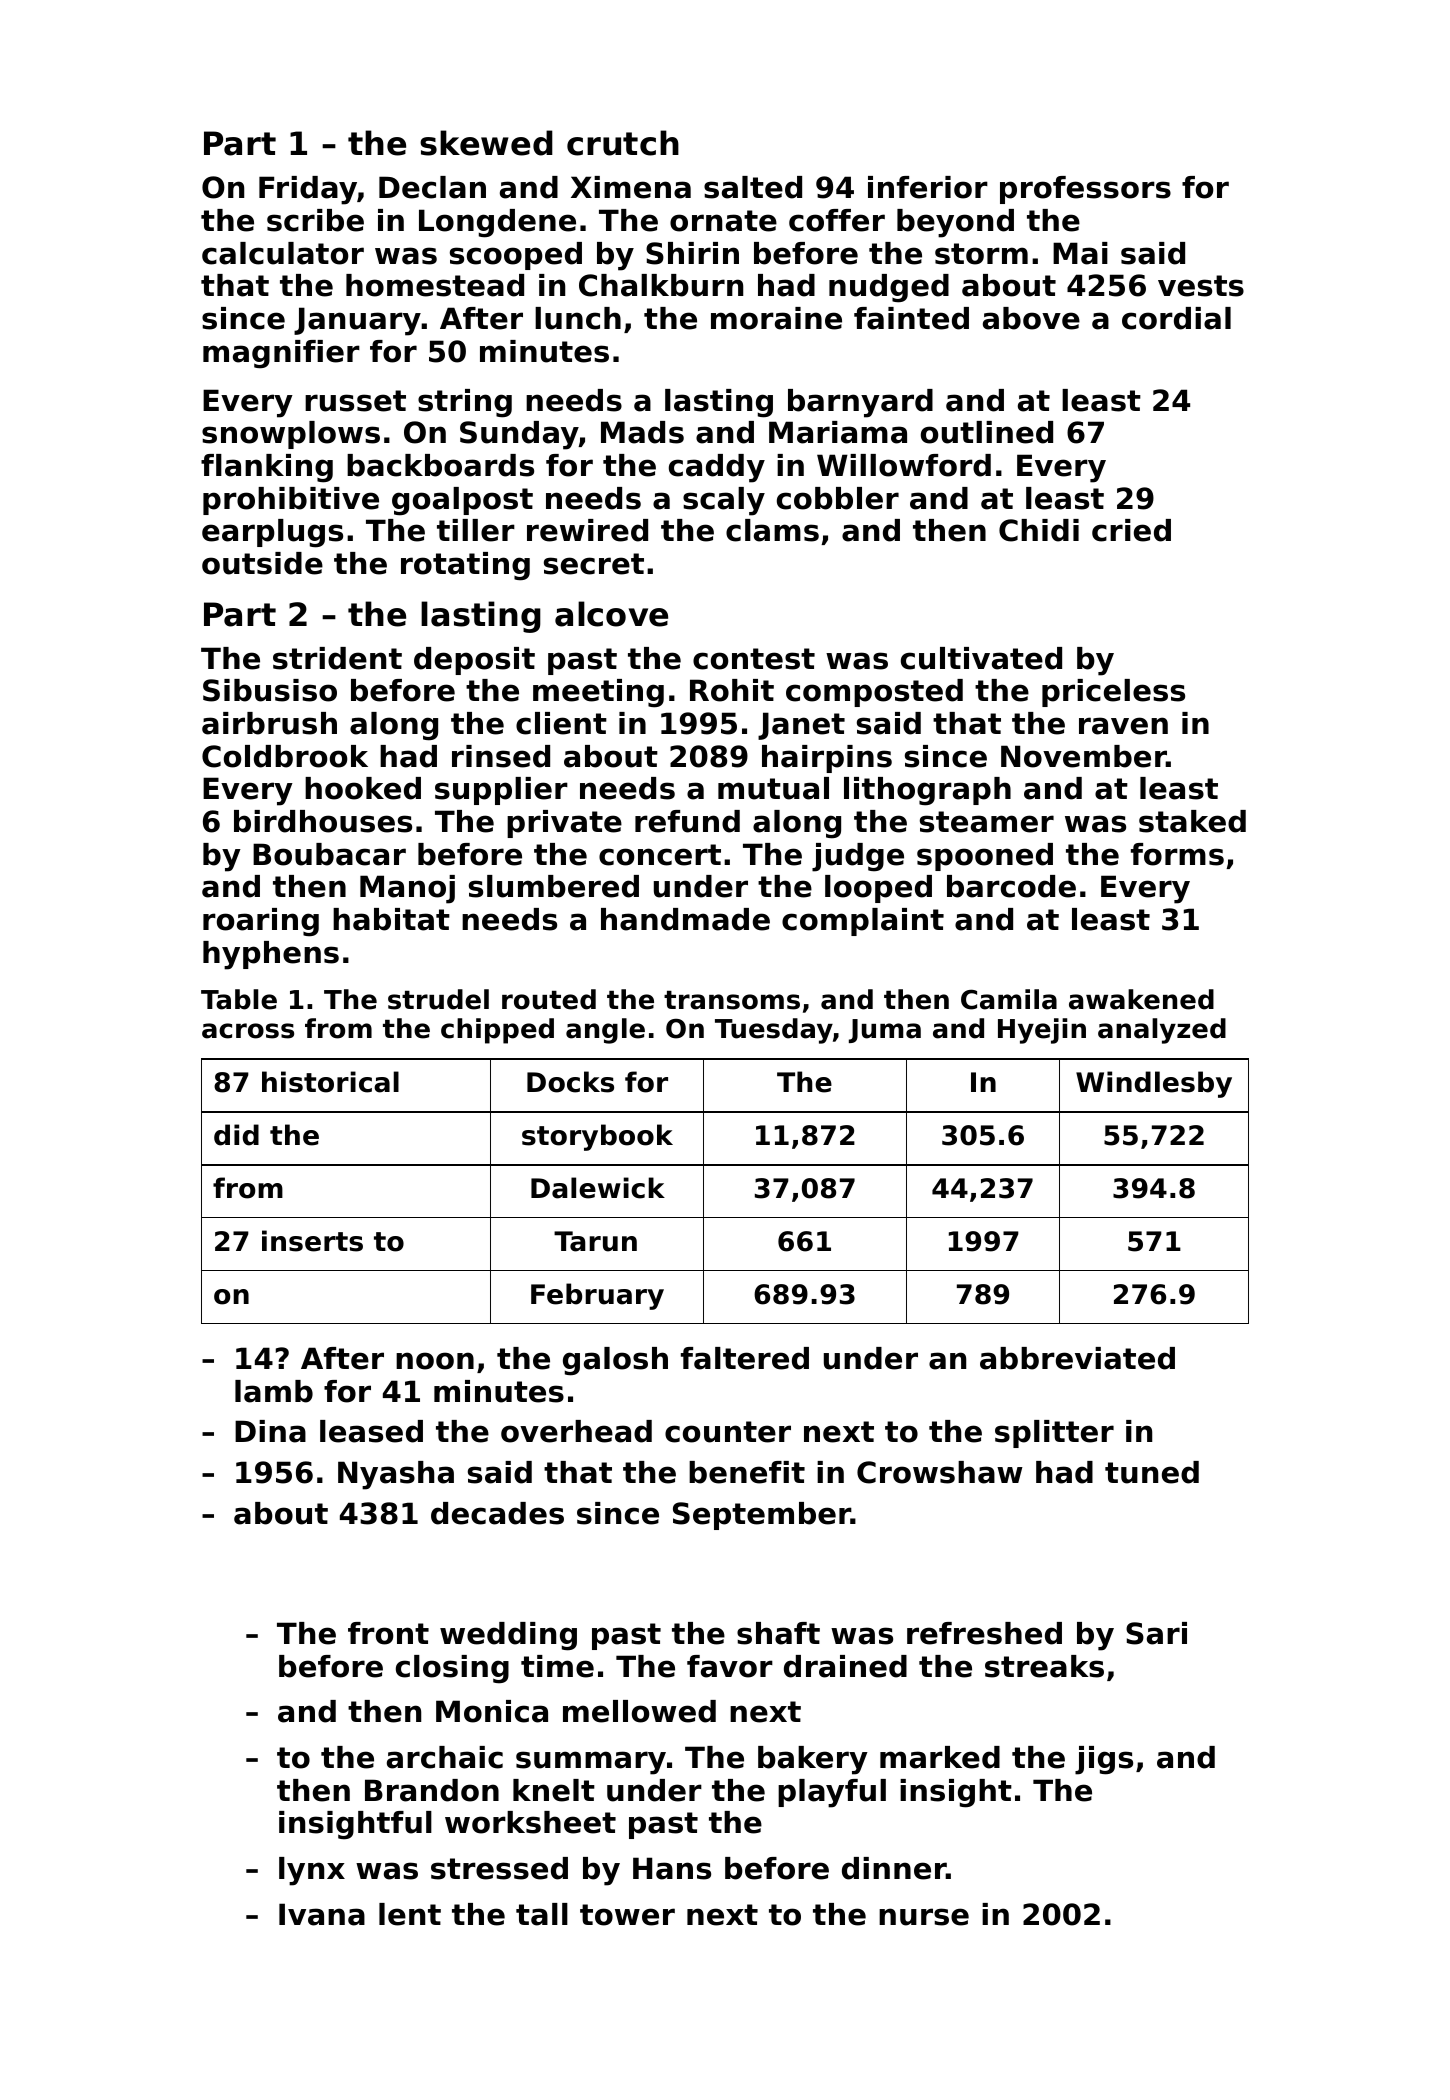  What do you see at coordinates (1131, 530) in the screenshot?
I see `cried` at bounding box center [1131, 530].
